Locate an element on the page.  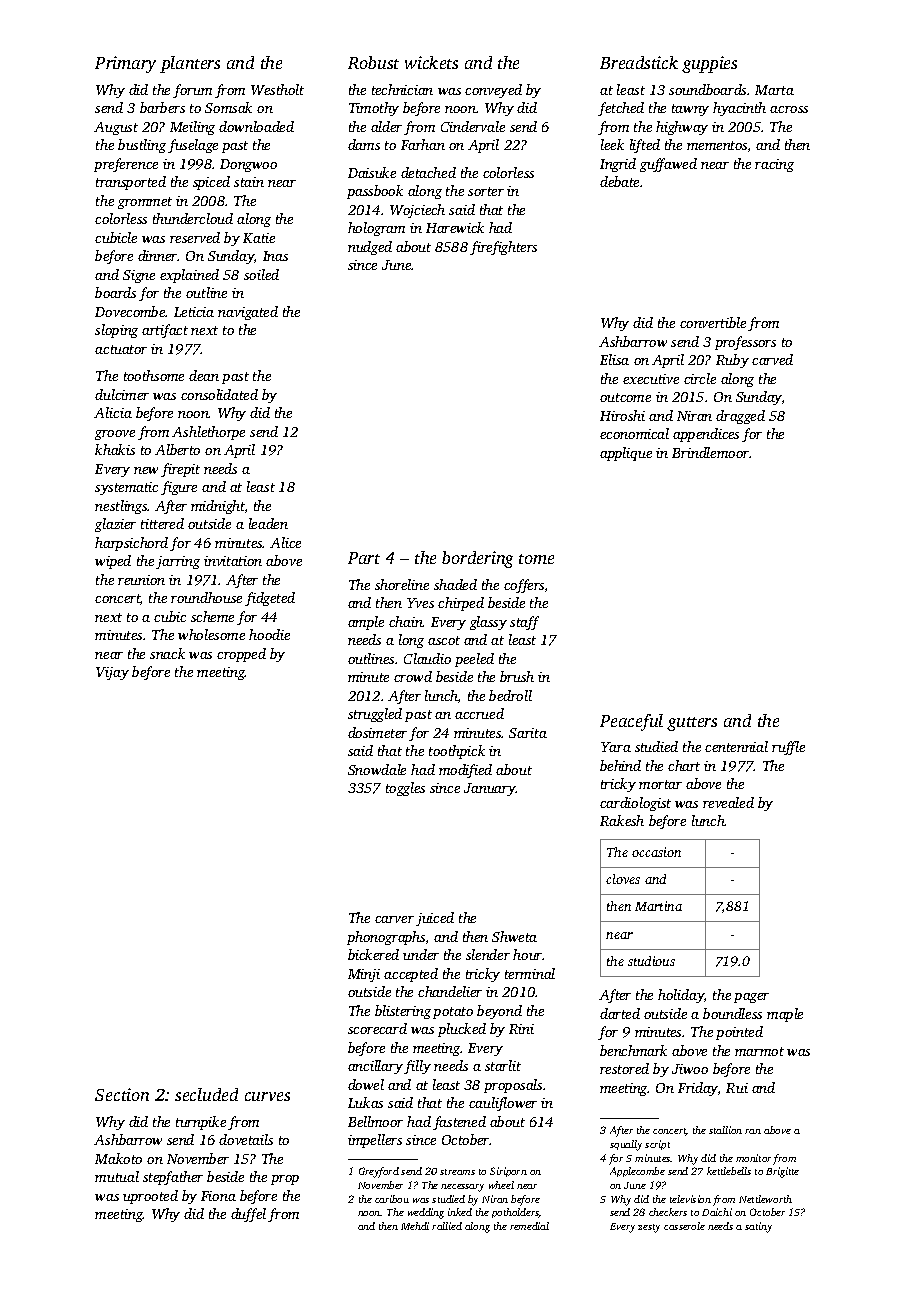
snack is located at coordinates (167, 653).
